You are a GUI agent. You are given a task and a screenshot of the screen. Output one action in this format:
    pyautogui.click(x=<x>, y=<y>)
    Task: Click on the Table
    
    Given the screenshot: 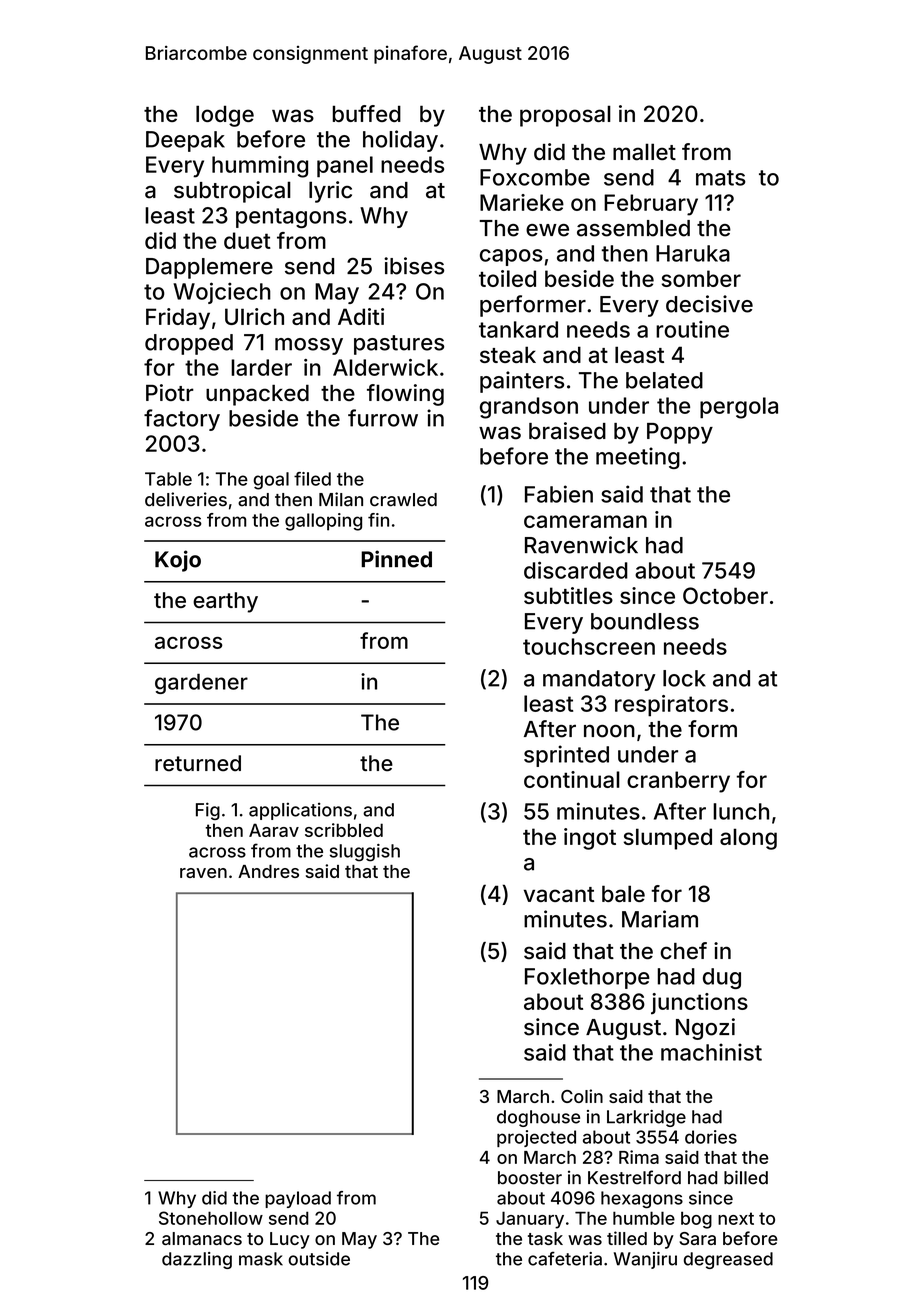 What is the action you would take?
    pyautogui.click(x=168, y=479)
